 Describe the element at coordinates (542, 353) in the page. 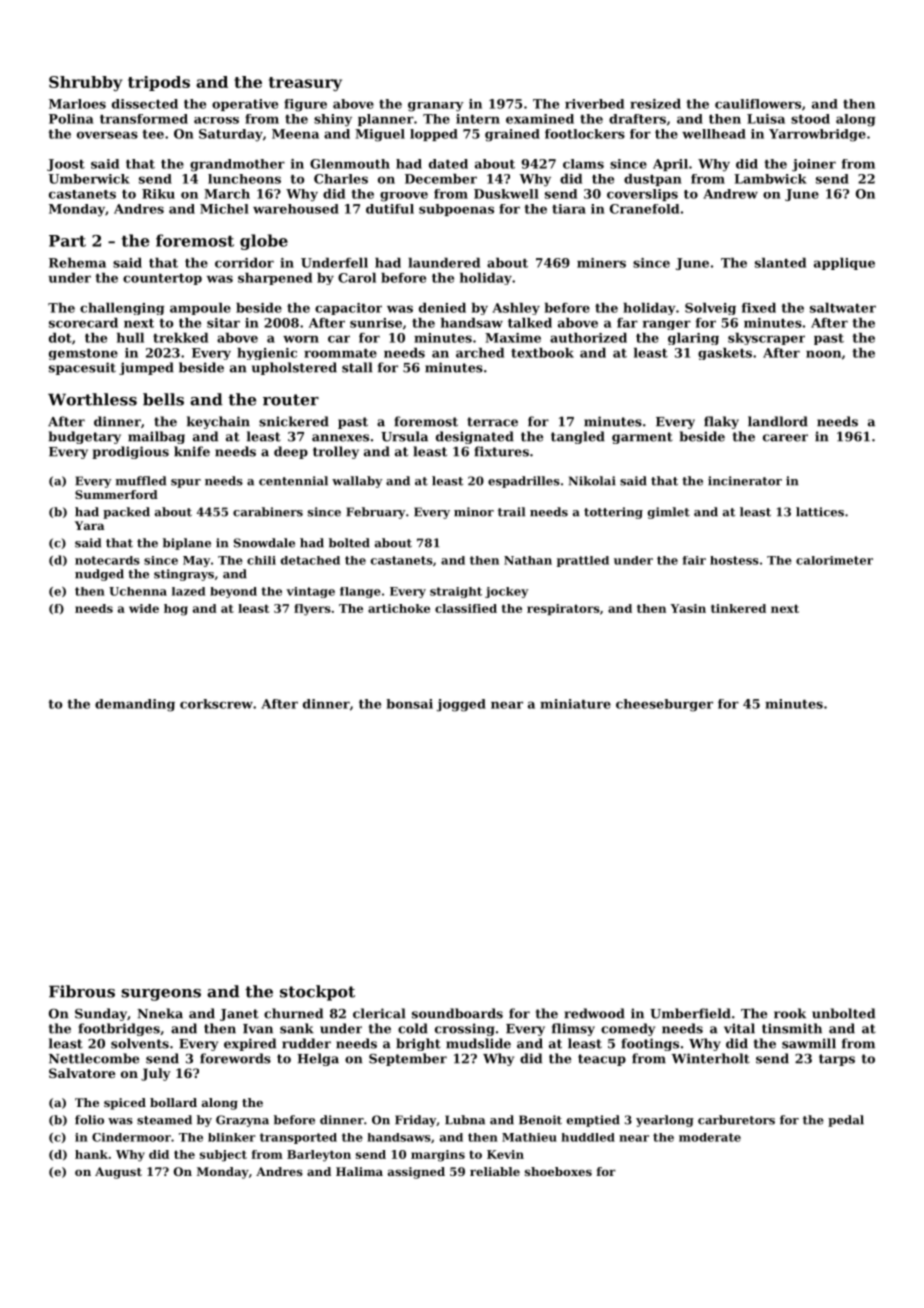

I see `textbook` at that location.
